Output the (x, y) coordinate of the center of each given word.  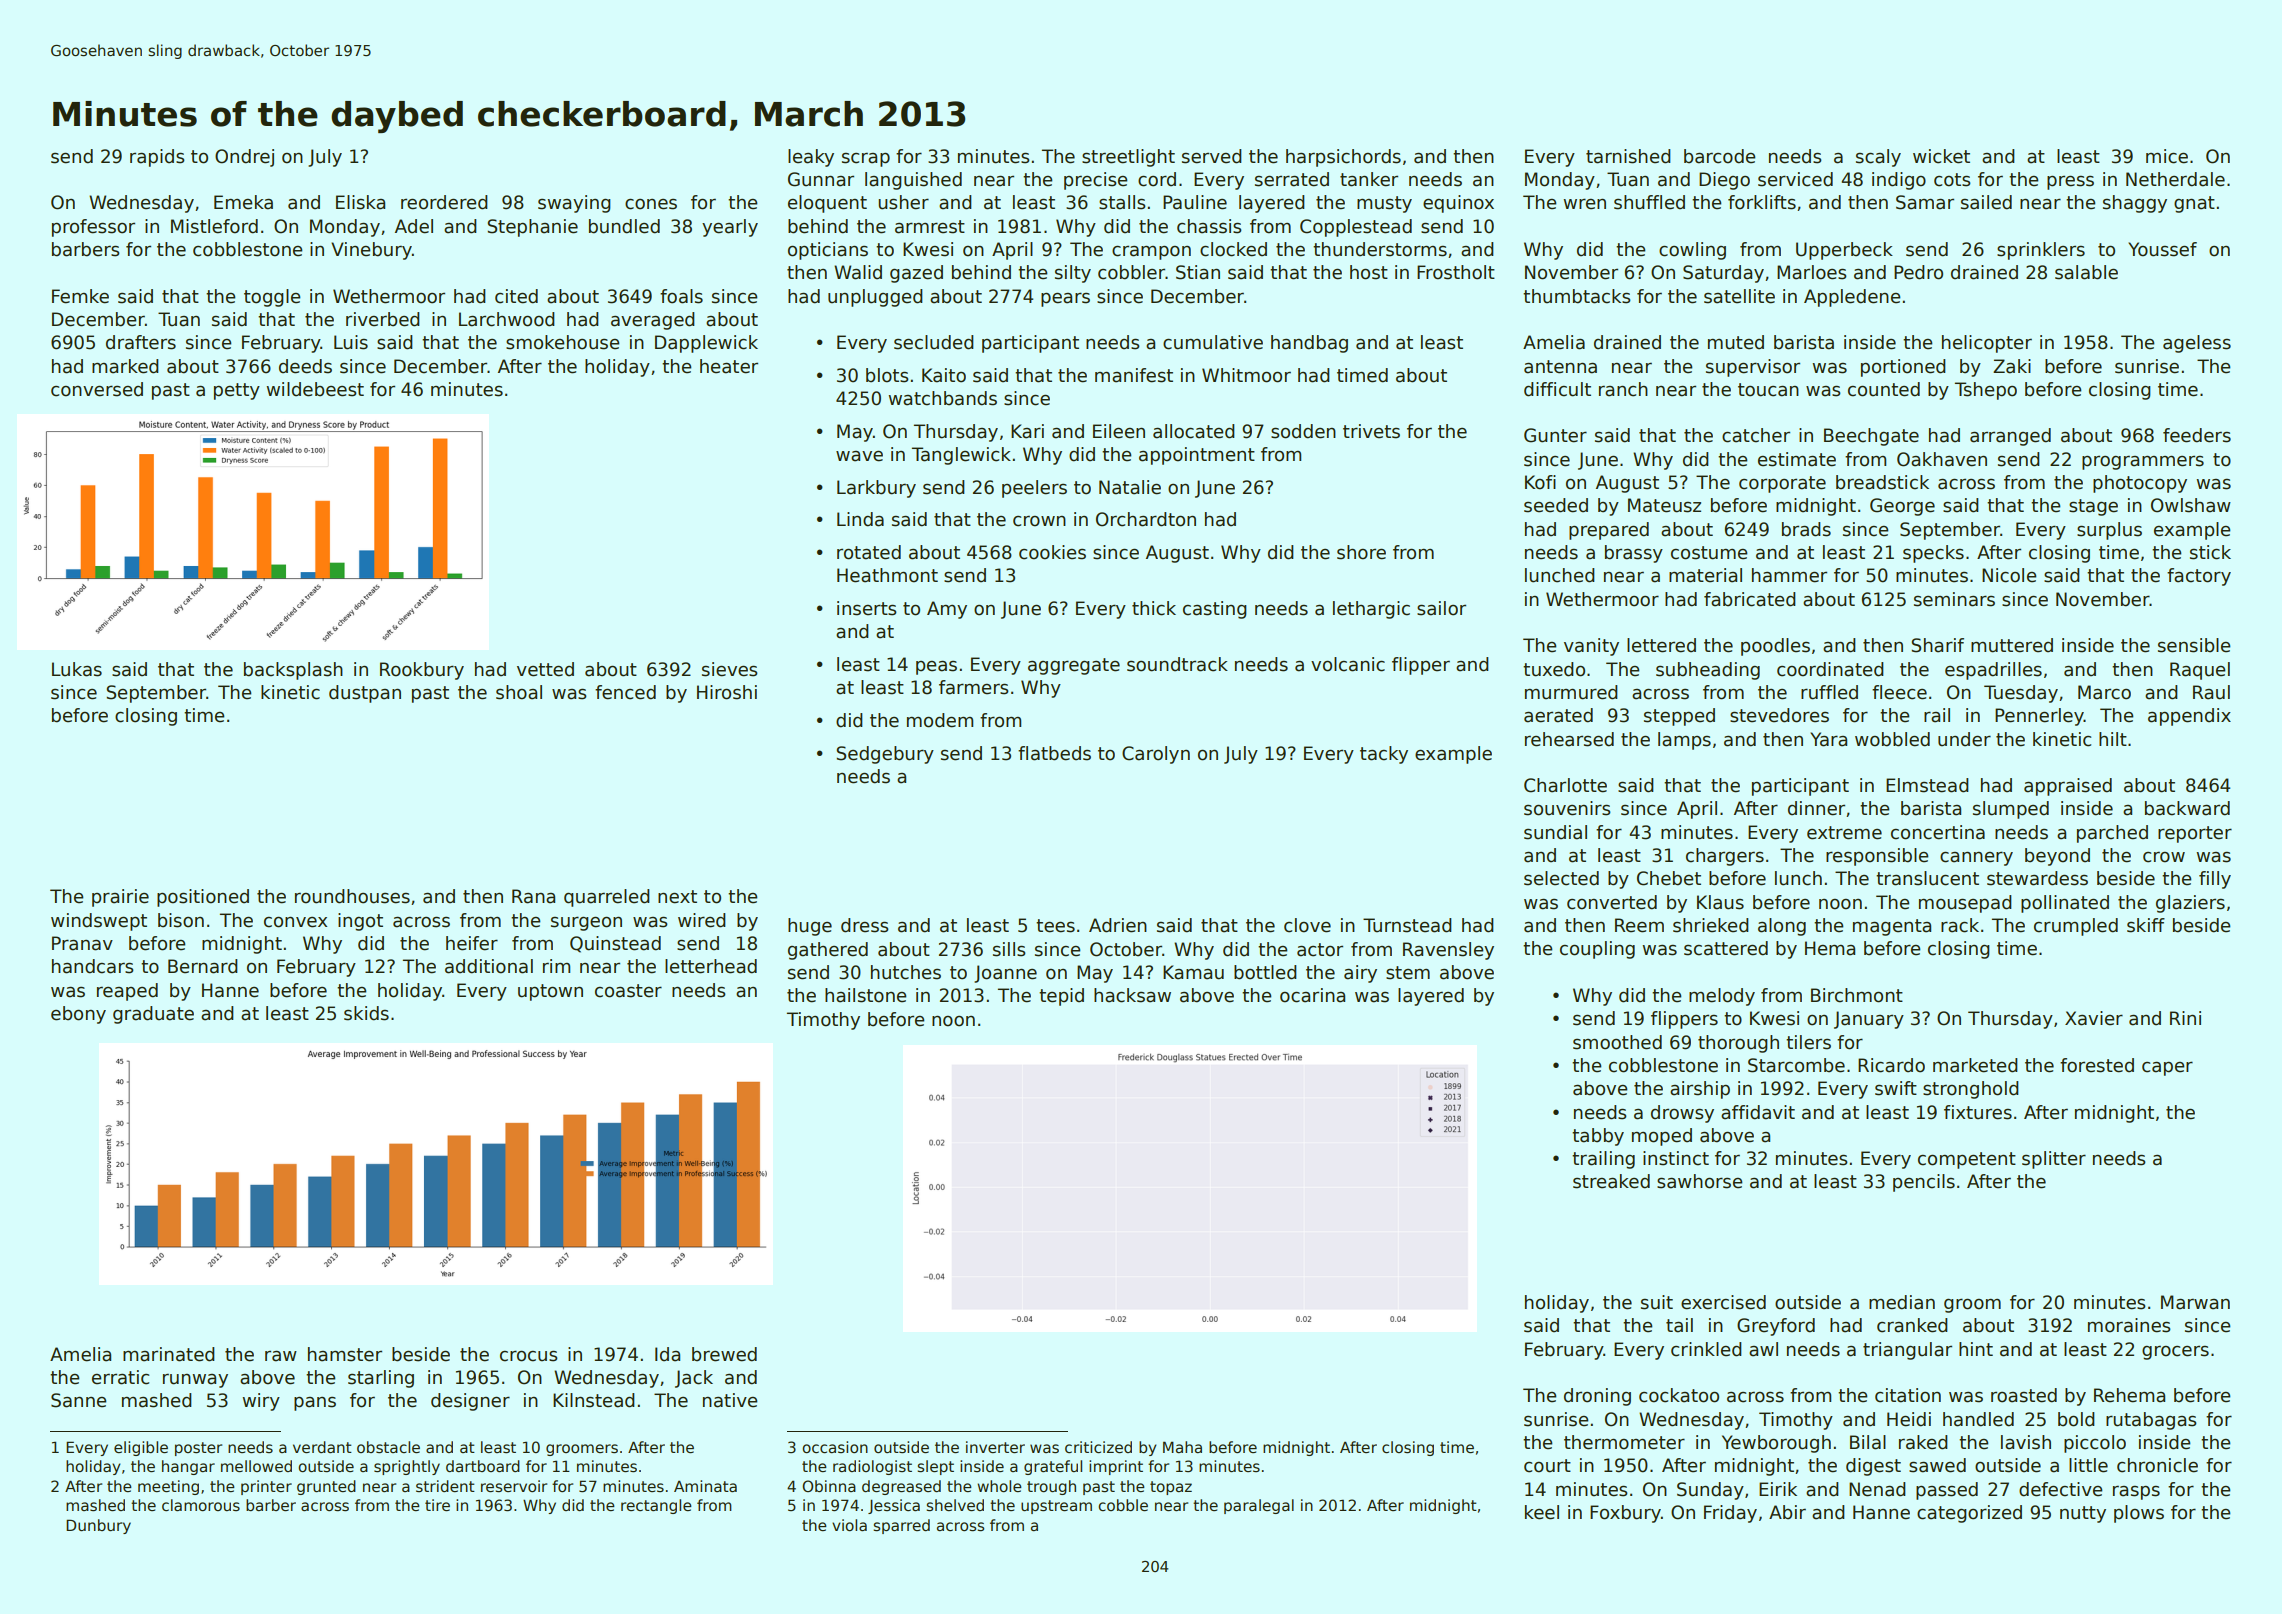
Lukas (77, 669)
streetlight (1128, 158)
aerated (1558, 715)
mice (2167, 156)
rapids (157, 158)
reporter (2195, 834)
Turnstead (1407, 925)
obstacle (388, 1447)
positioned (203, 898)
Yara (1828, 739)
